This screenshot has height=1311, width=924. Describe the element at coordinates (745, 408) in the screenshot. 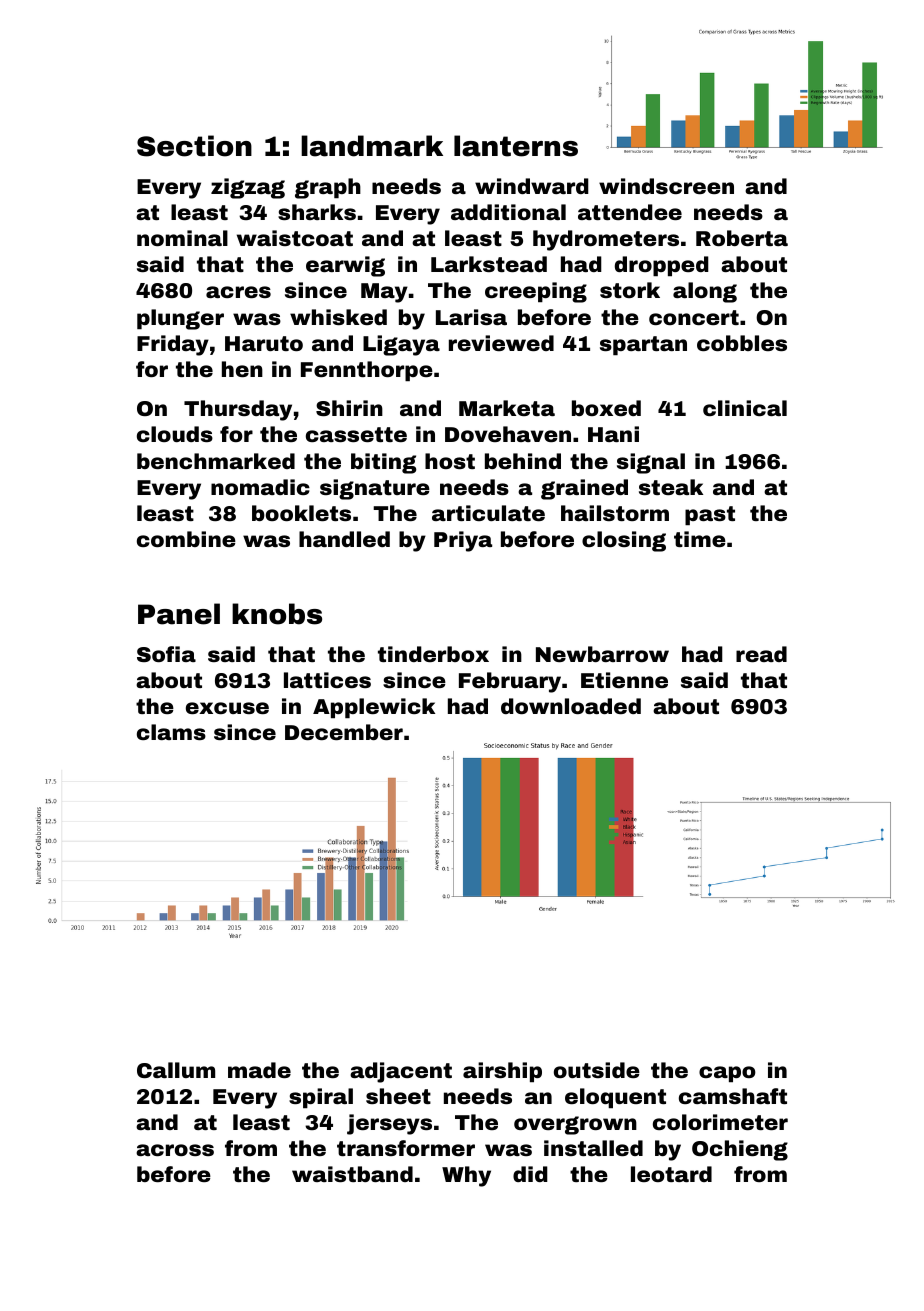

I see `clinical` at that location.
